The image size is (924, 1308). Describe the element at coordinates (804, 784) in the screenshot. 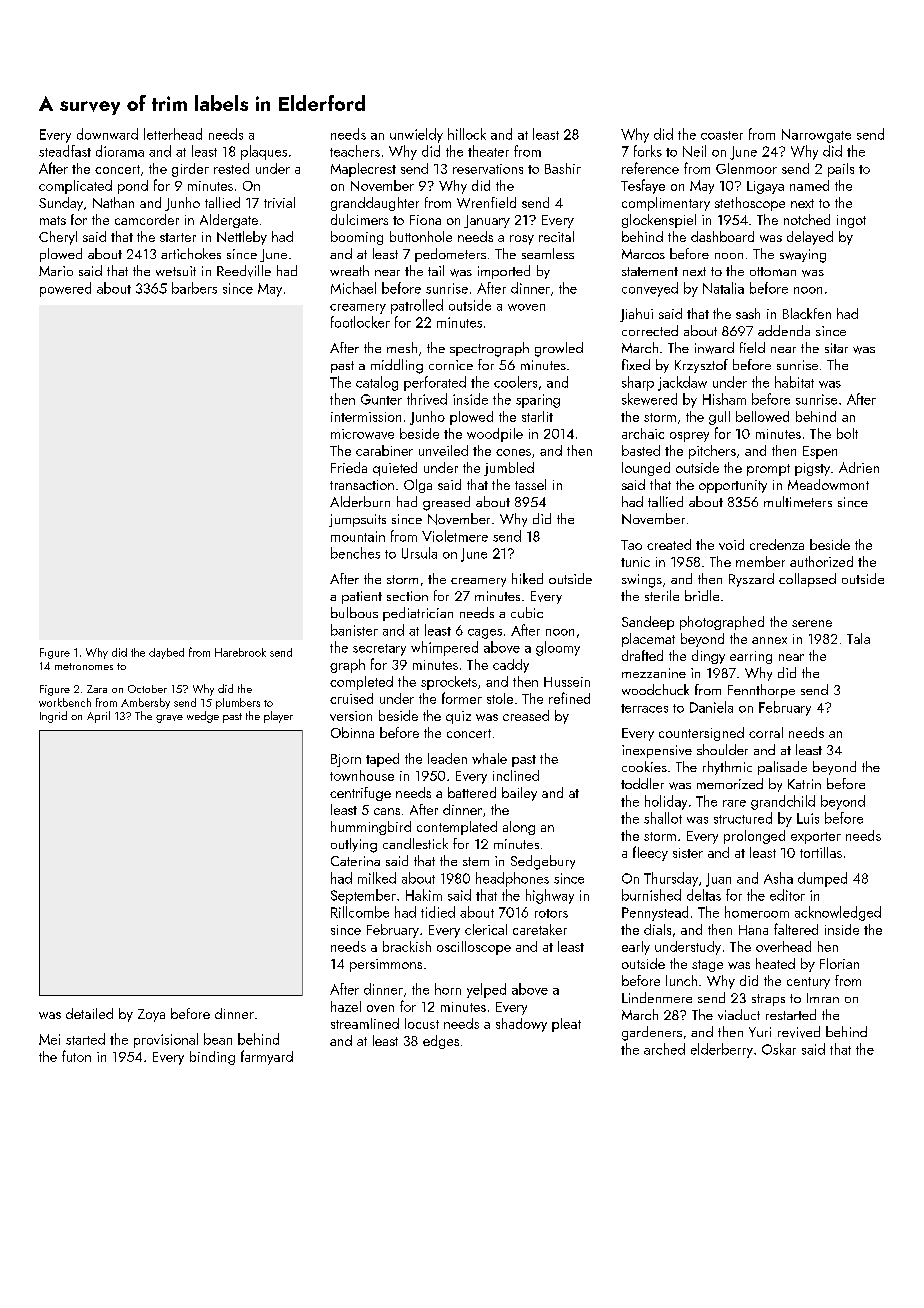

I see `Katrin` at that location.
